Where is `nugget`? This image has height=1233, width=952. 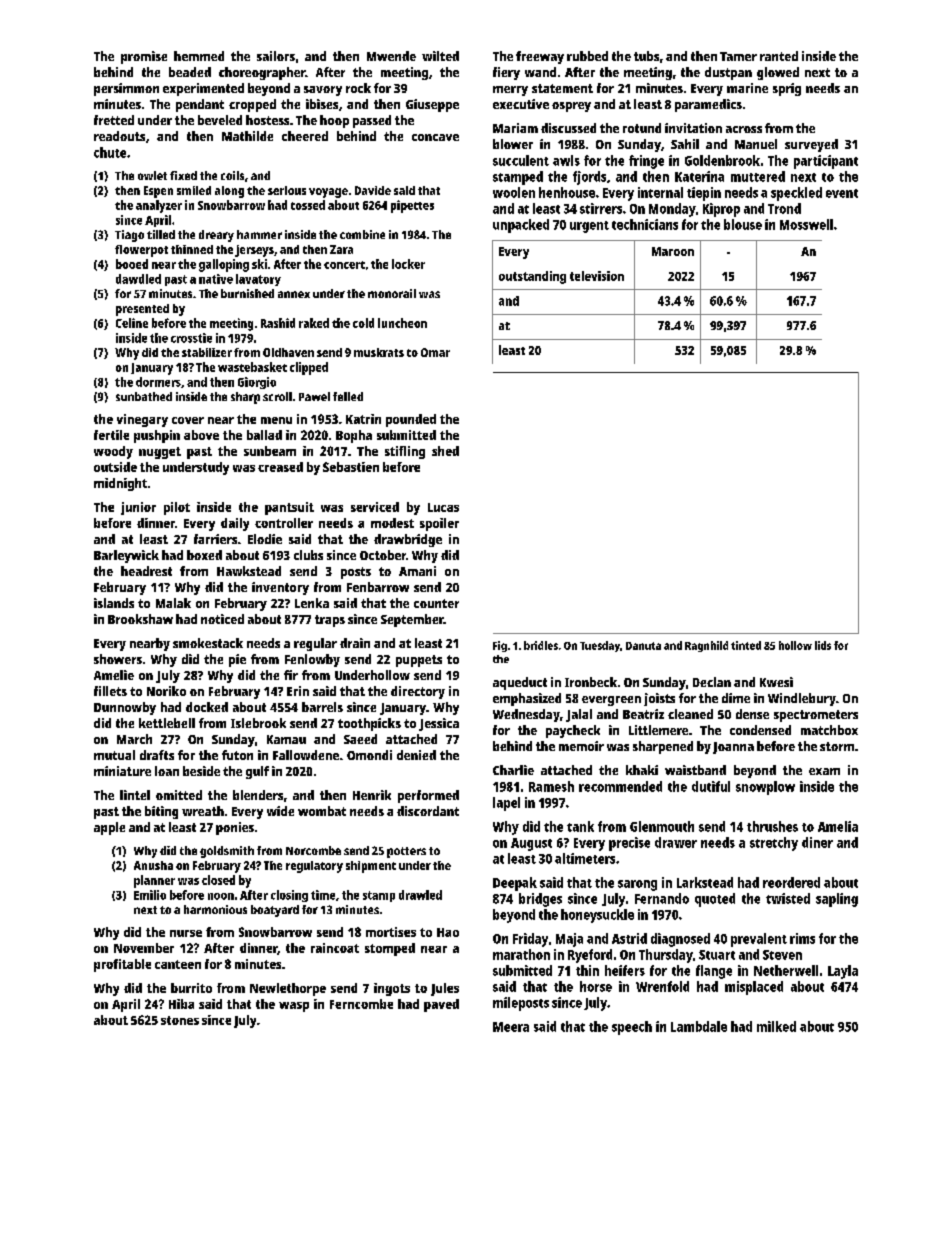 nugget is located at coordinates (160, 453).
